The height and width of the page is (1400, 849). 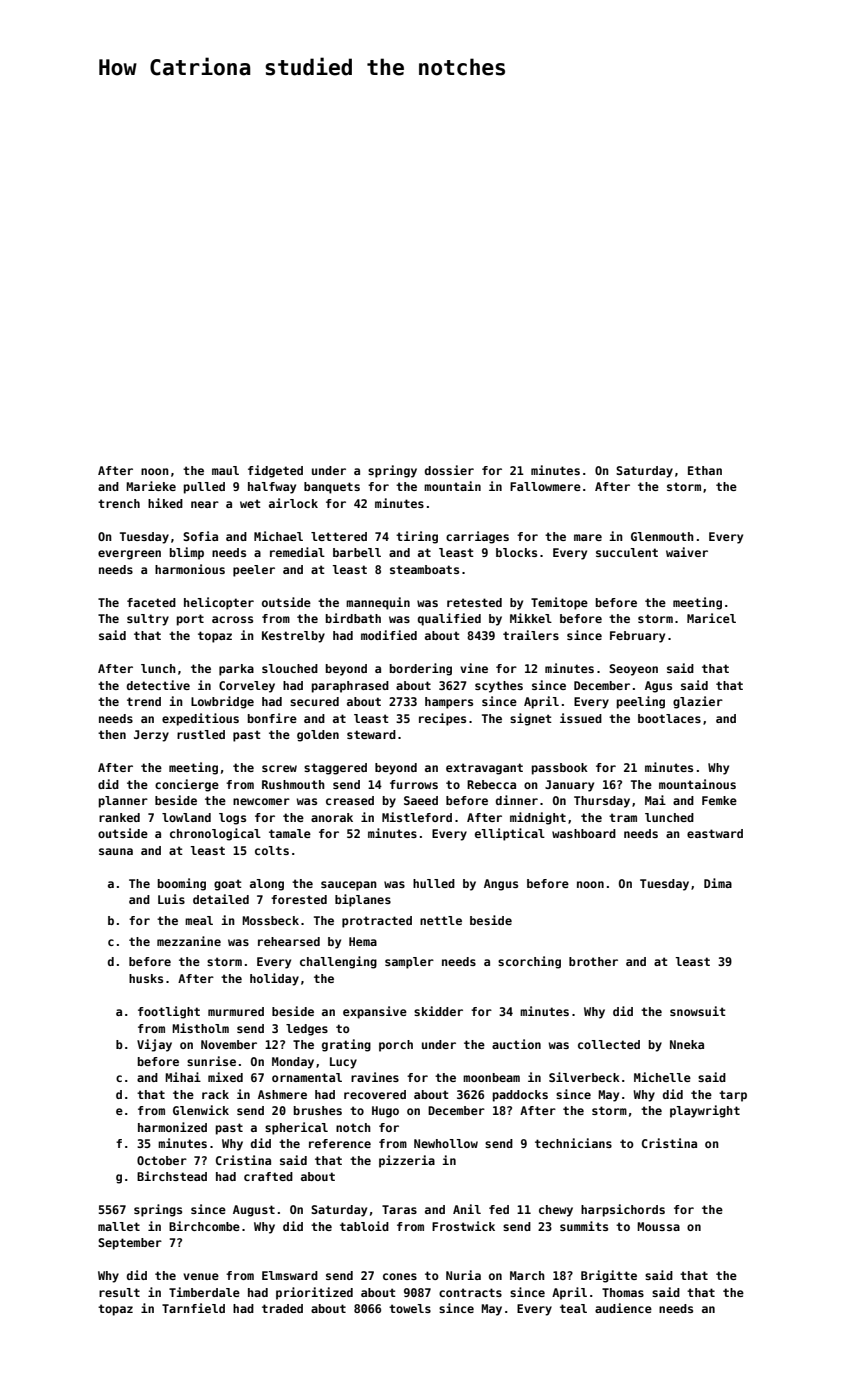 What do you see at coordinates (705, 470) in the page?
I see `Ethan` at bounding box center [705, 470].
